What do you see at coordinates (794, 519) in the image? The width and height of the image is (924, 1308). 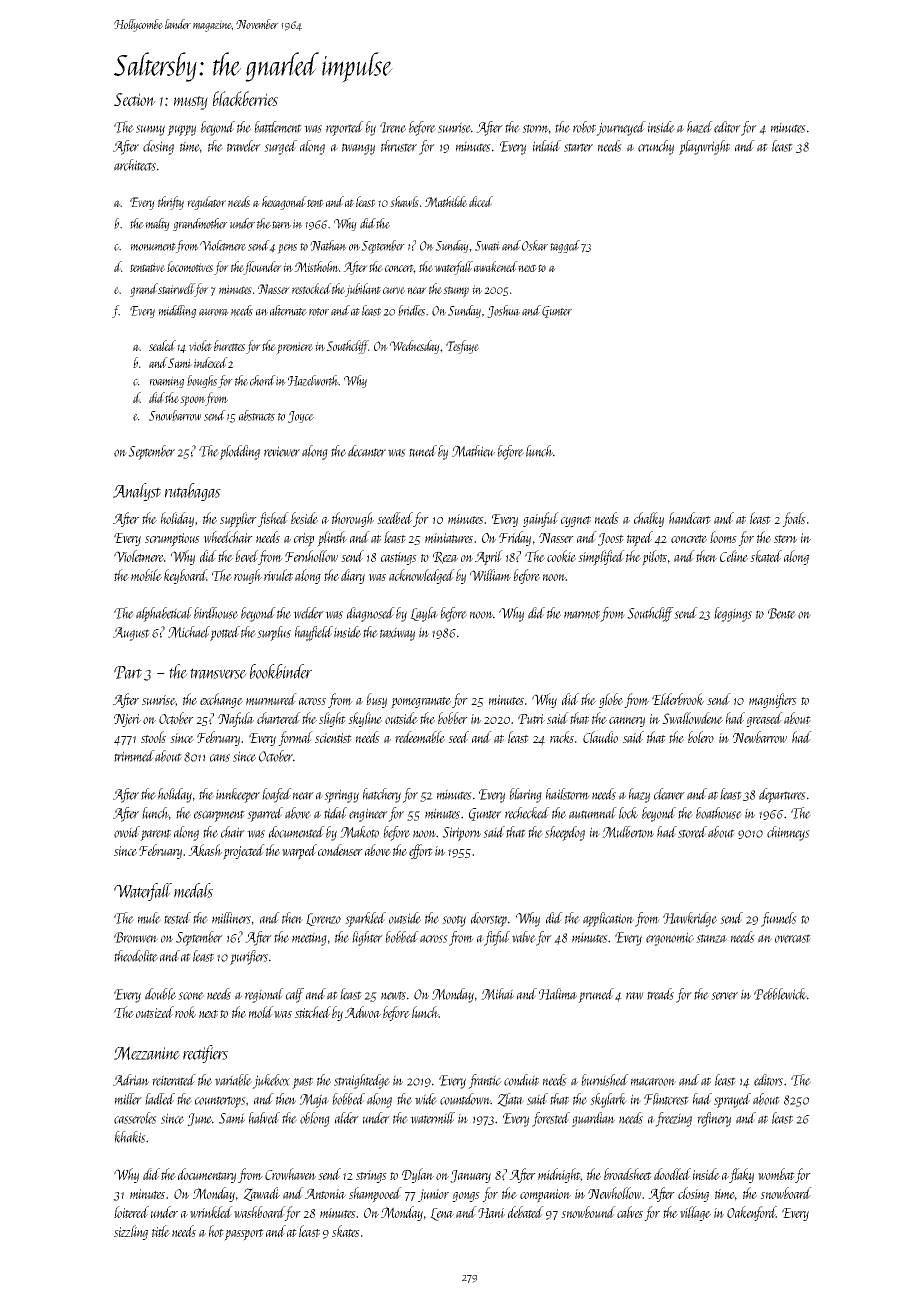 I see `foals` at bounding box center [794, 519].
